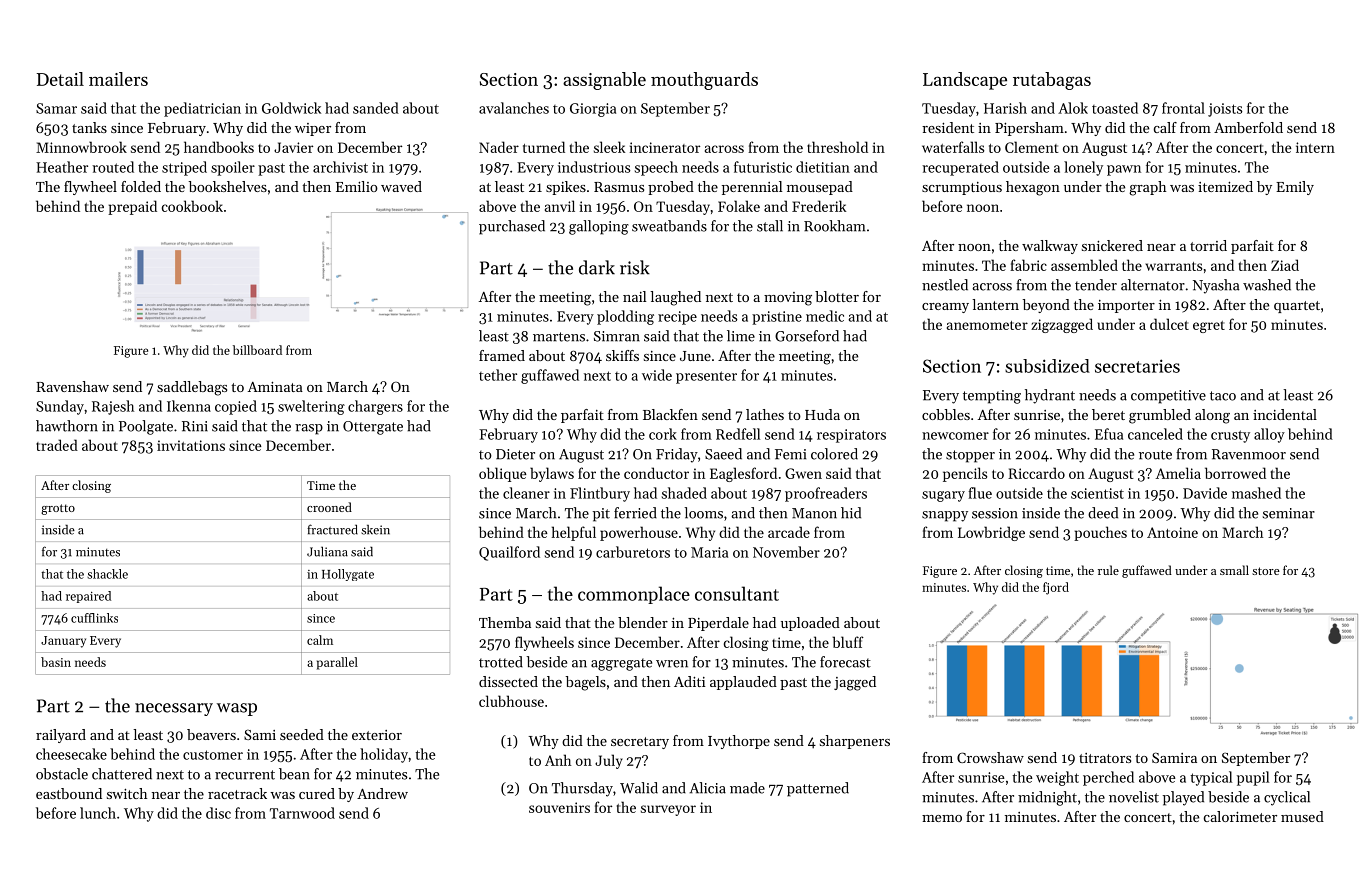 Image resolution: width=1372 pixels, height=887 pixels. Describe the element at coordinates (807, 336) in the page. I see `Gorseford` at that location.
